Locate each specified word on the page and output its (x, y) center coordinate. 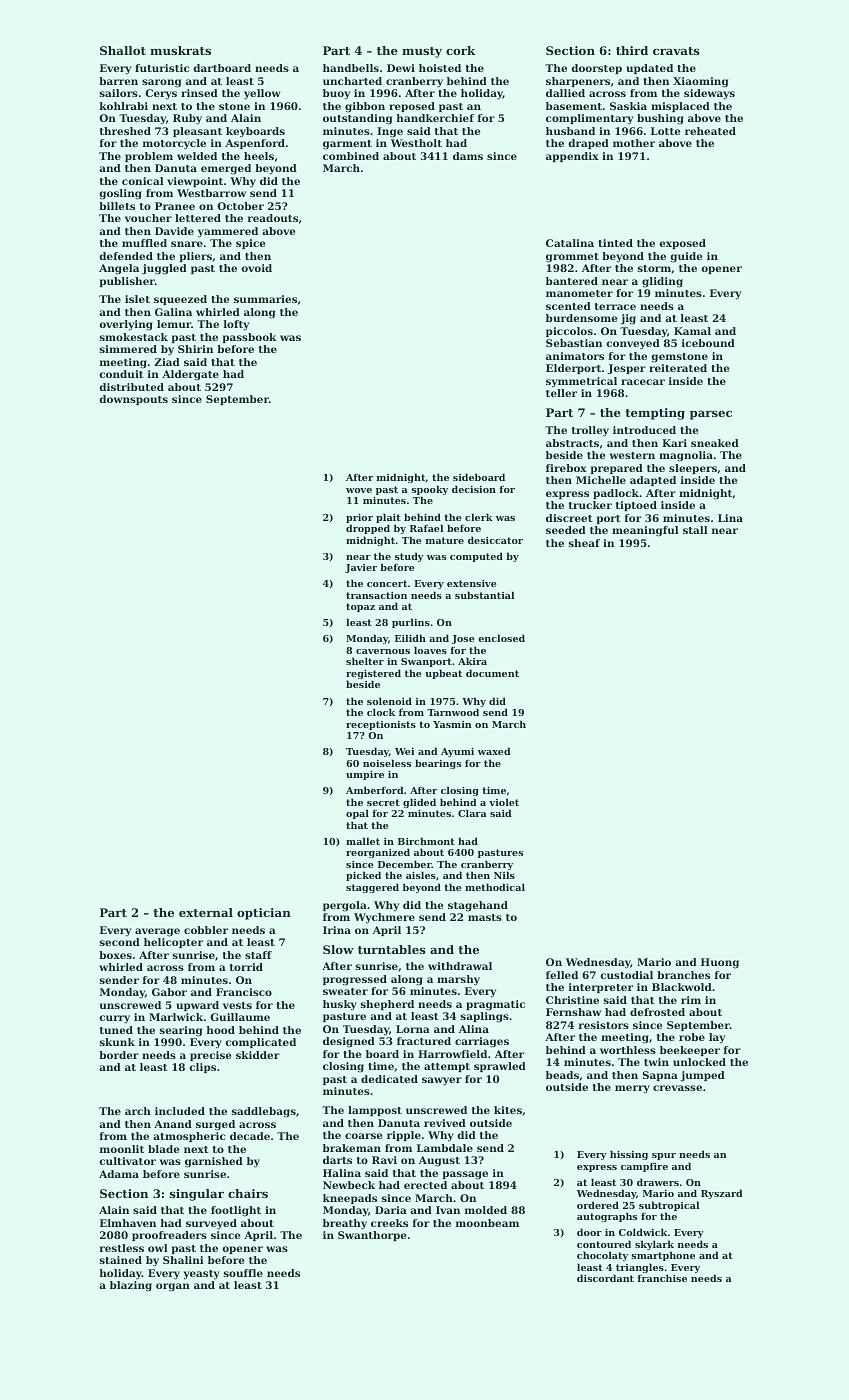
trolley (590, 431)
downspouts (133, 400)
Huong (720, 963)
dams (468, 156)
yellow (262, 94)
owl (158, 1248)
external (206, 912)
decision (474, 489)
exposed (682, 244)
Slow (338, 949)
